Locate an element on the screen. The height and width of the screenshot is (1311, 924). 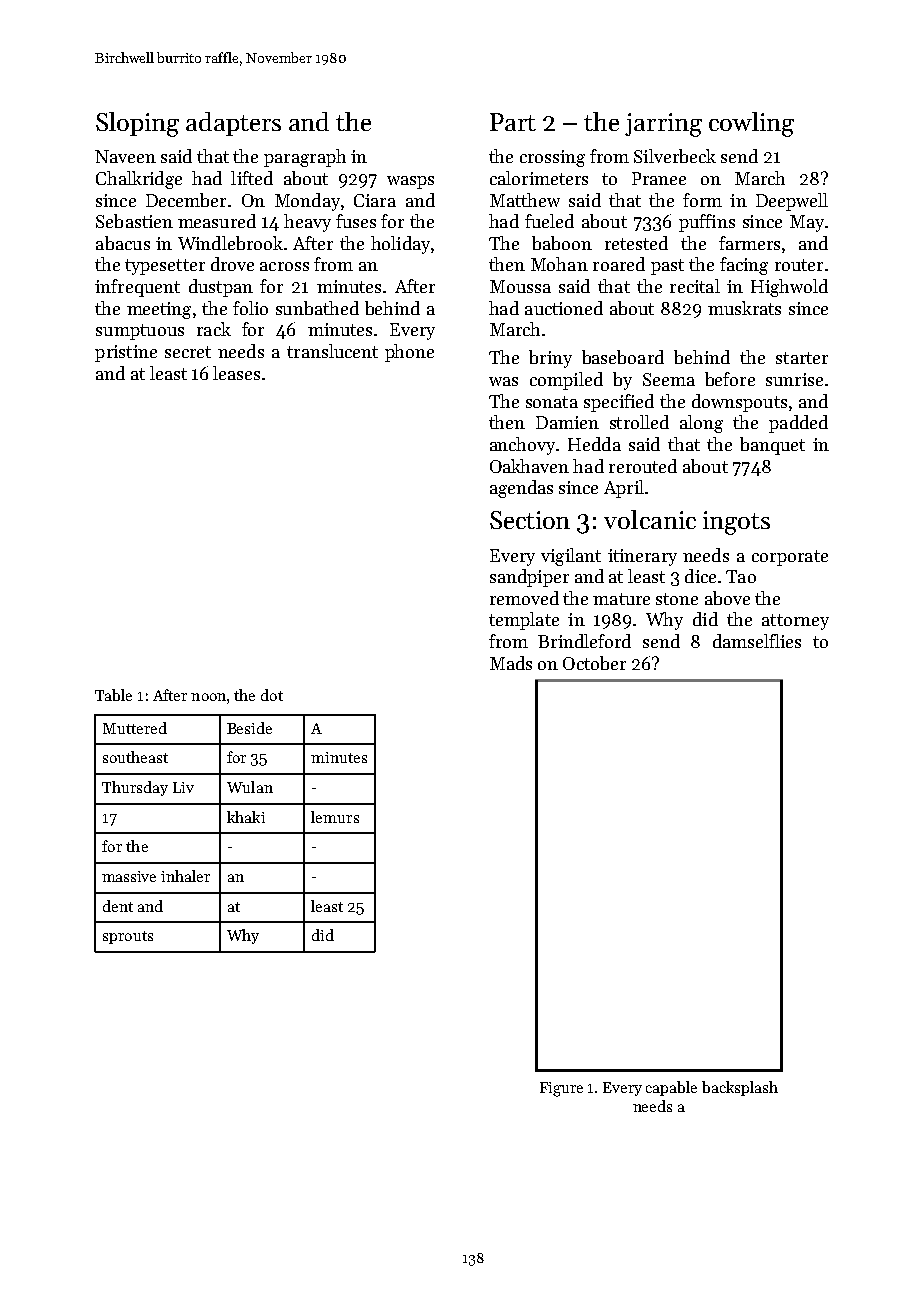
Beside is located at coordinates (249, 728).
